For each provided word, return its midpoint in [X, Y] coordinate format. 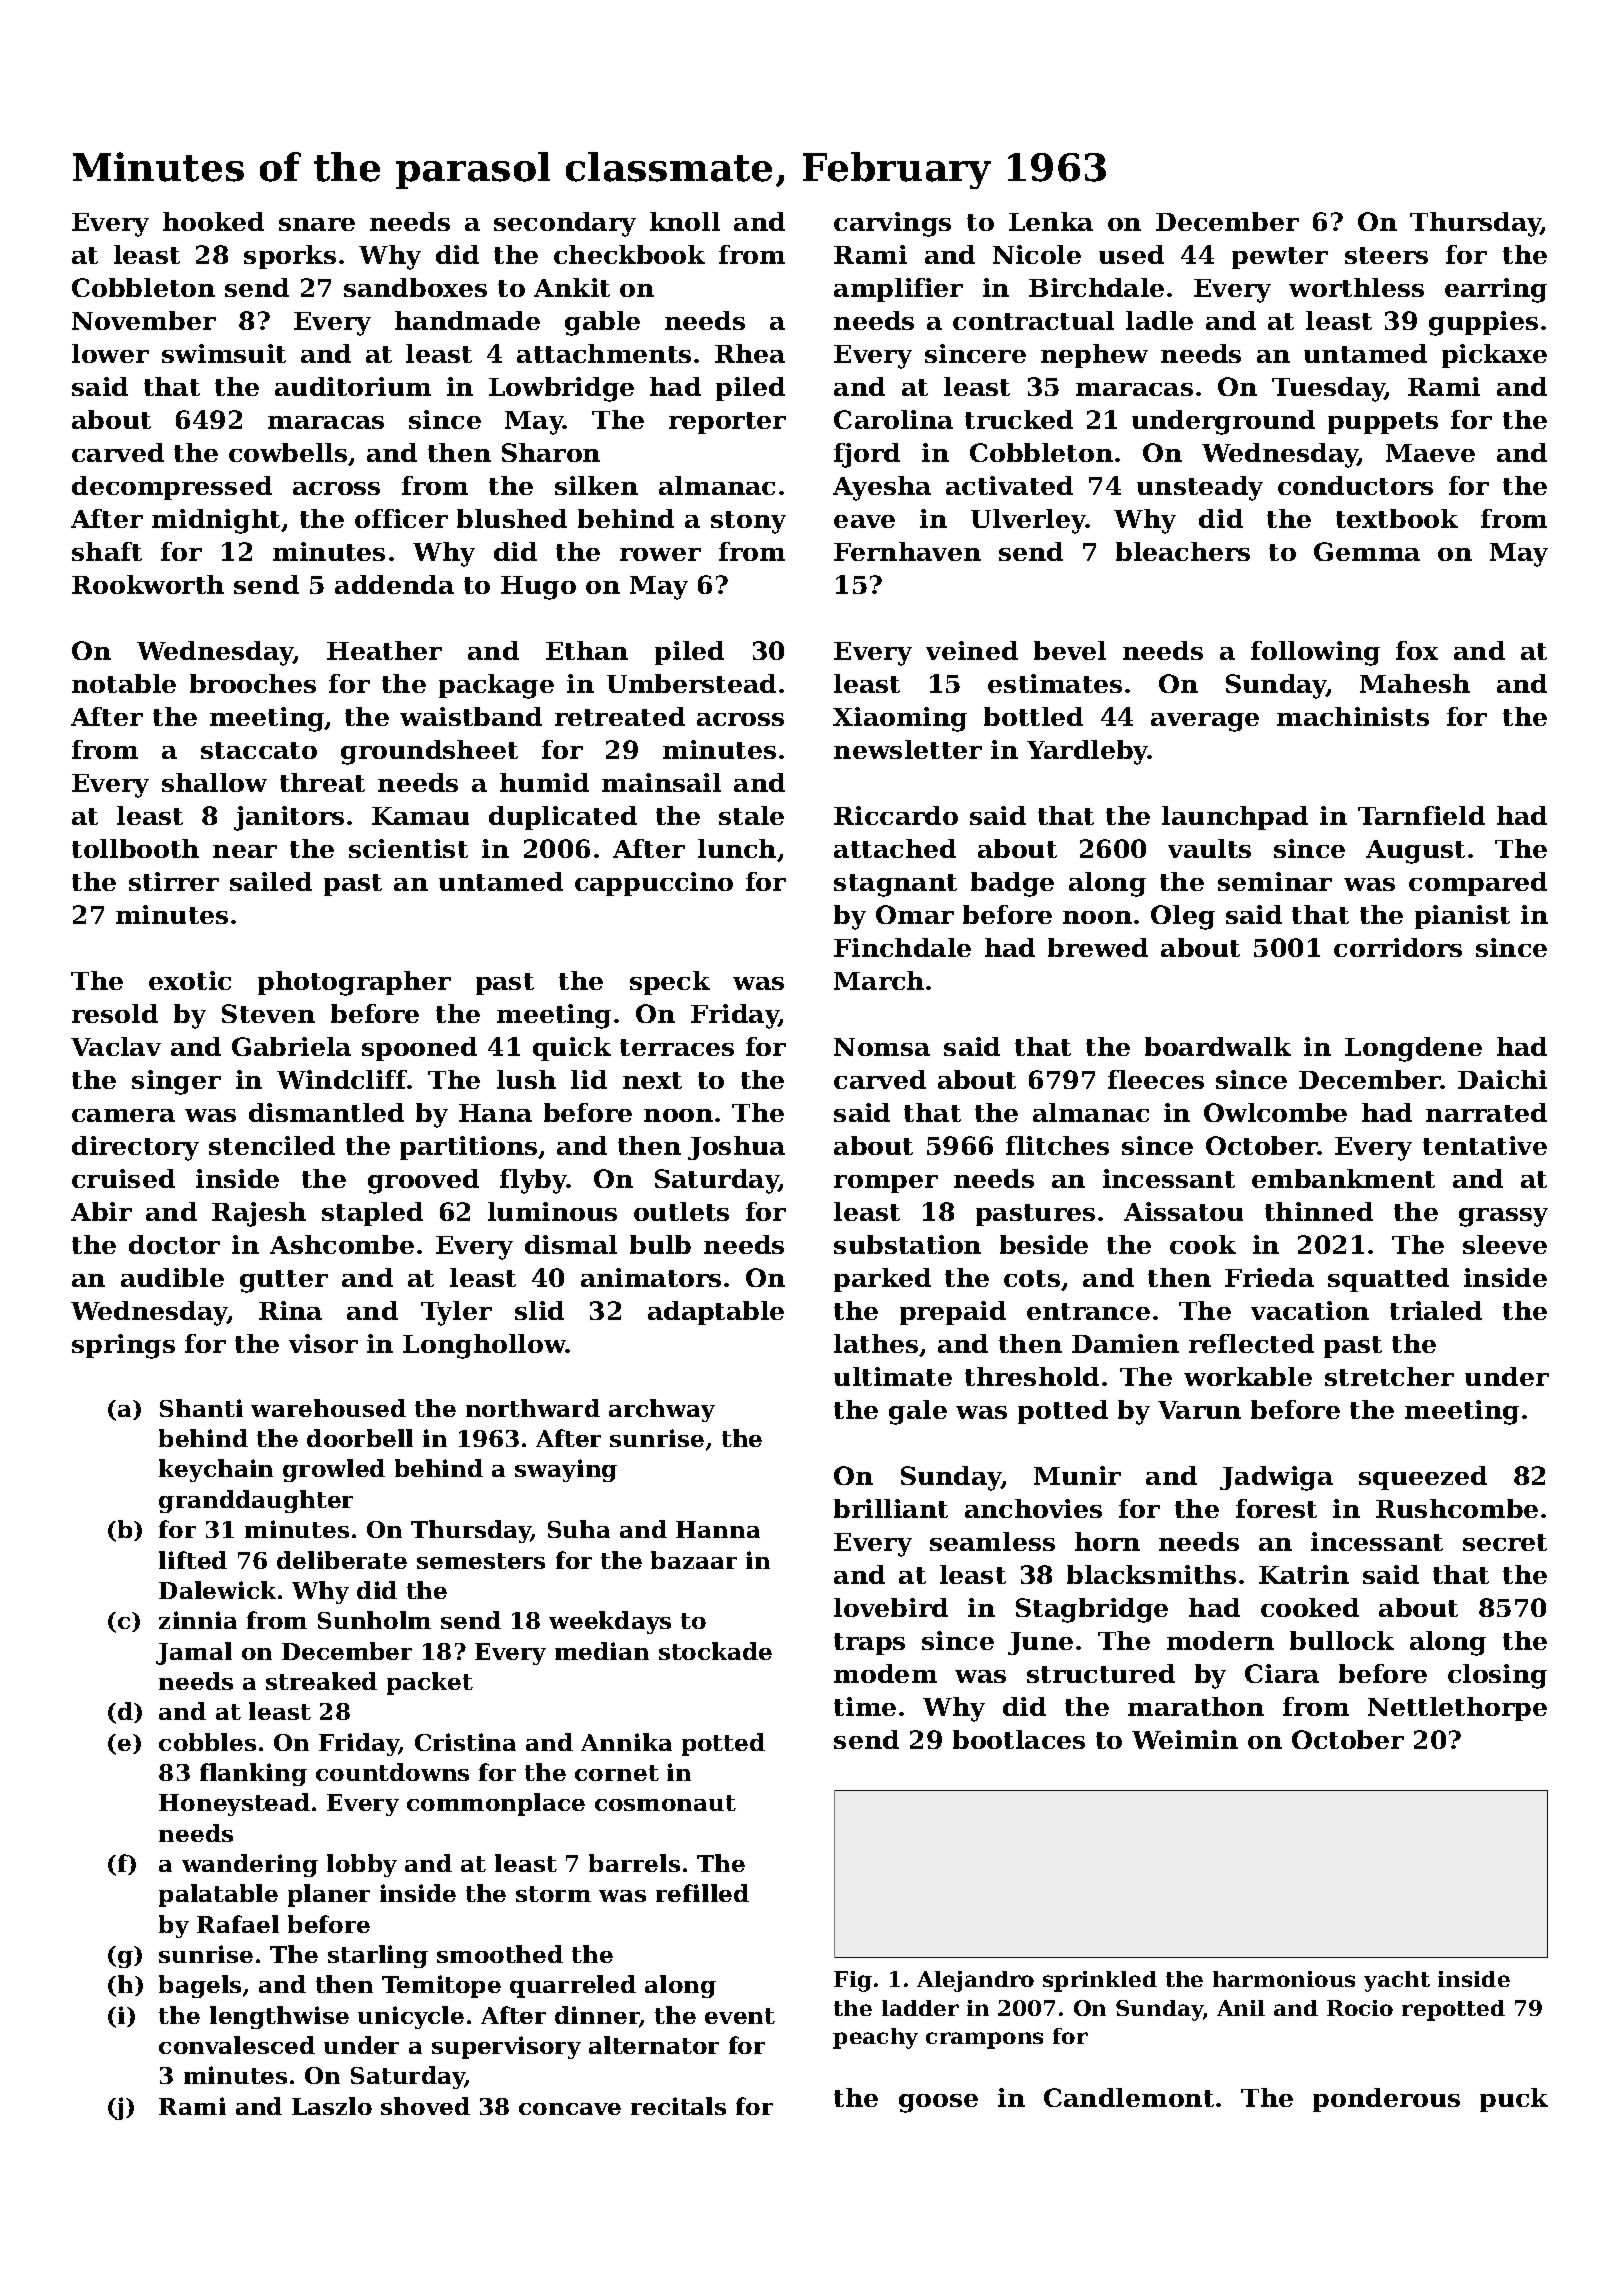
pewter [1280, 258]
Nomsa [882, 1047]
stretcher [1389, 1376]
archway [662, 1410]
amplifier [898, 290]
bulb [660, 1244]
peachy [875, 2038]
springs [123, 1346]
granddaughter [256, 1501]
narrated [1486, 1112]
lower [110, 353]
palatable [218, 1895]
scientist [408, 848]
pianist [1462, 917]
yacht [1397, 1981]
